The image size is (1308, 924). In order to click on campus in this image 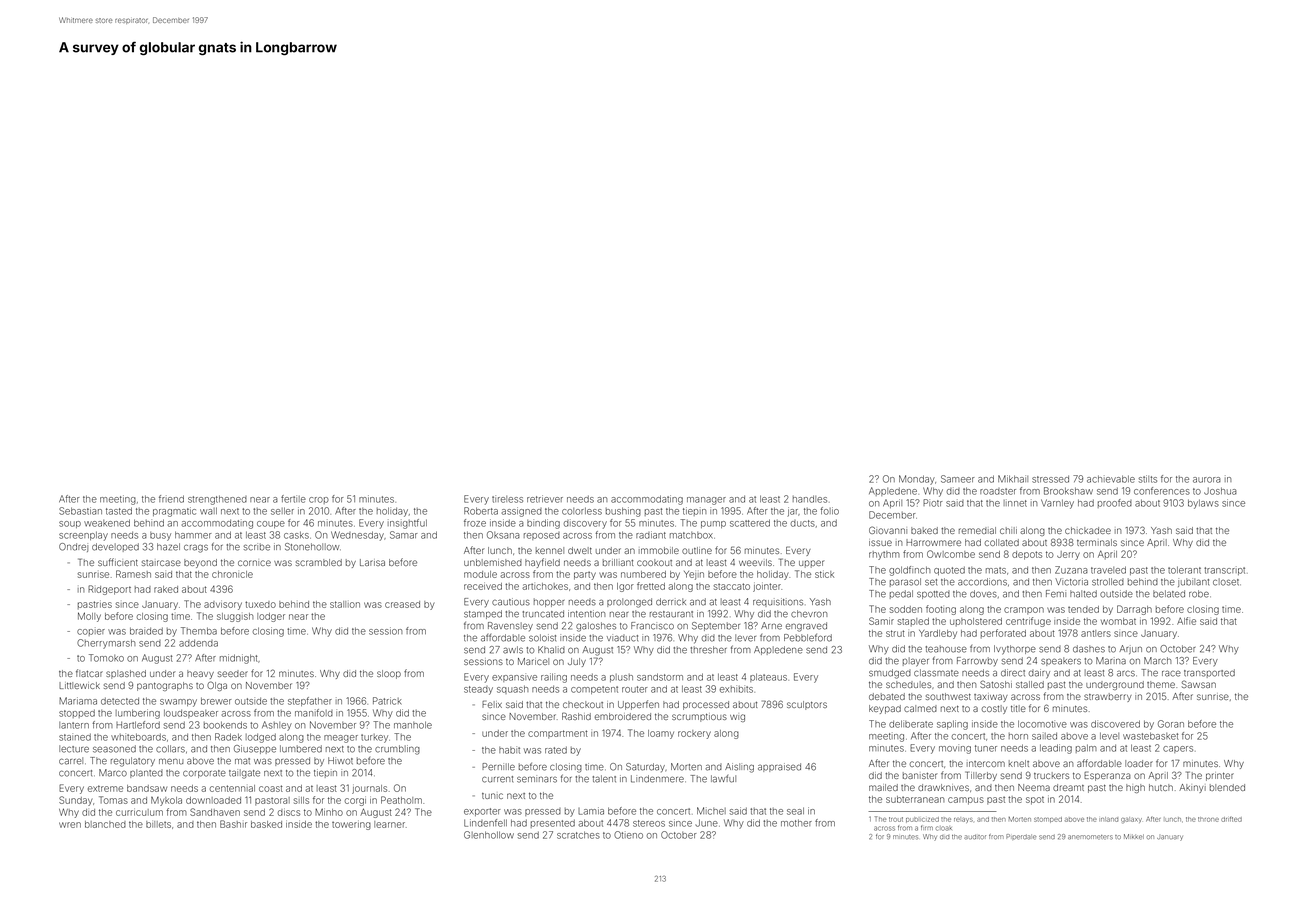, I will do `click(966, 801)`.
